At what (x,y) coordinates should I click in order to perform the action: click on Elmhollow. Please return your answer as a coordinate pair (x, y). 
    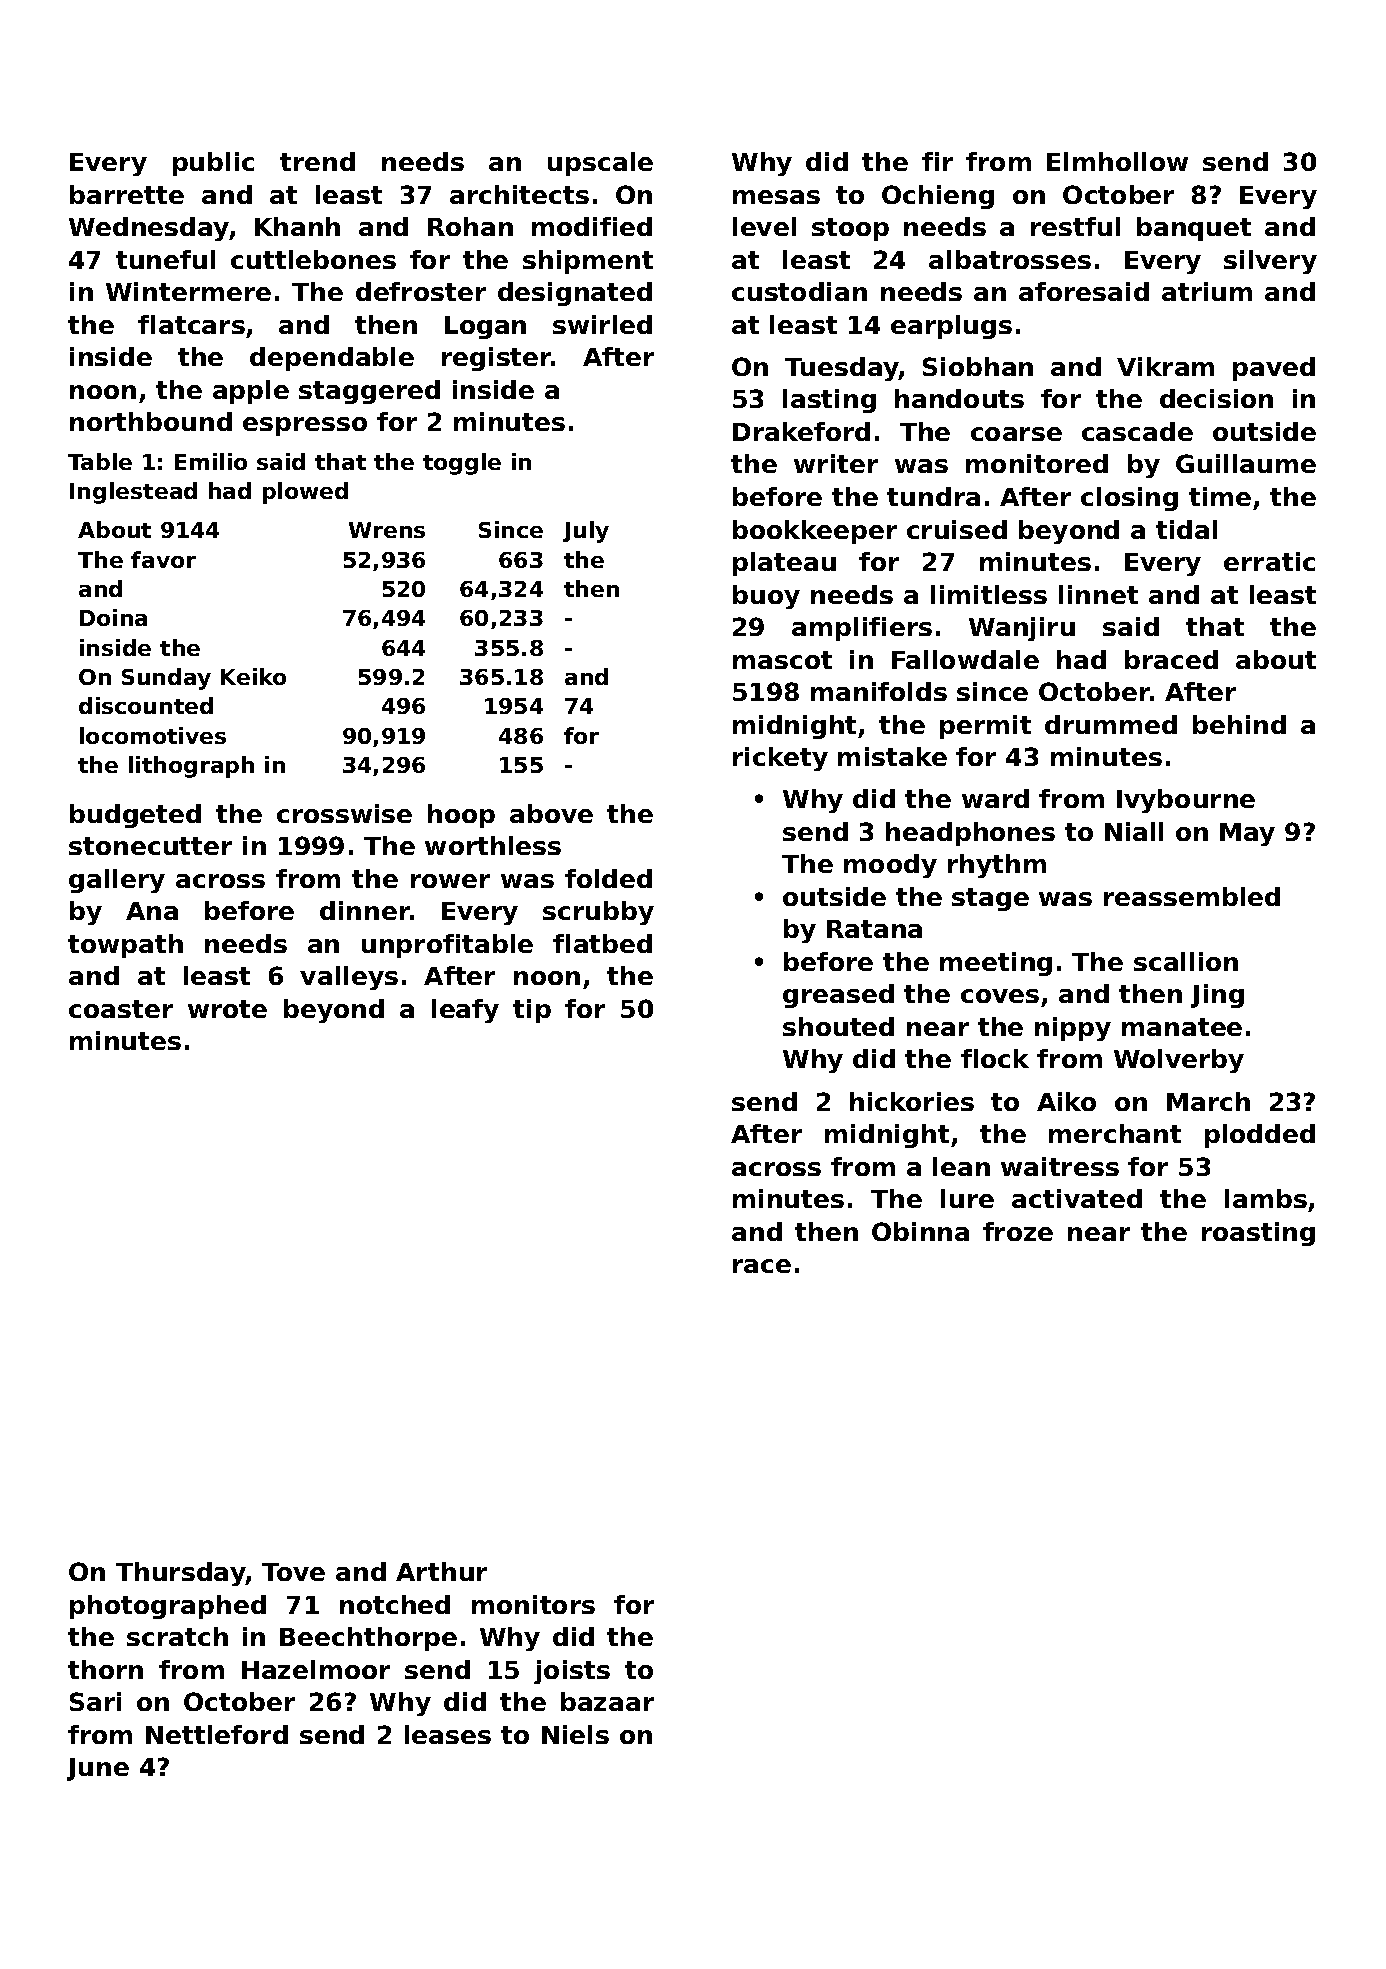
    Looking at the image, I should click on (1117, 161).
